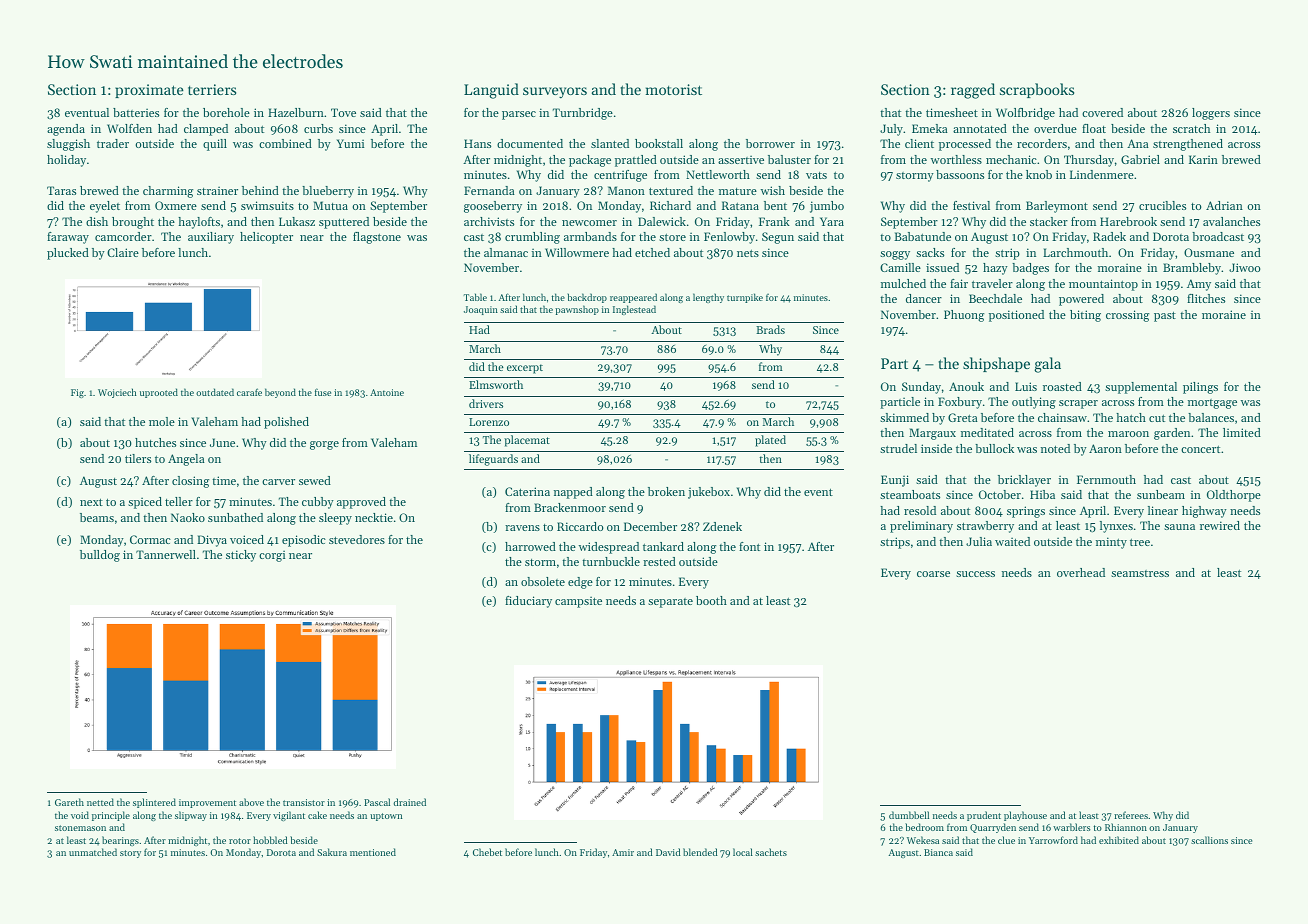 The height and width of the image is (924, 1308). What do you see at coordinates (973, 91) in the image?
I see `ragged` at bounding box center [973, 91].
